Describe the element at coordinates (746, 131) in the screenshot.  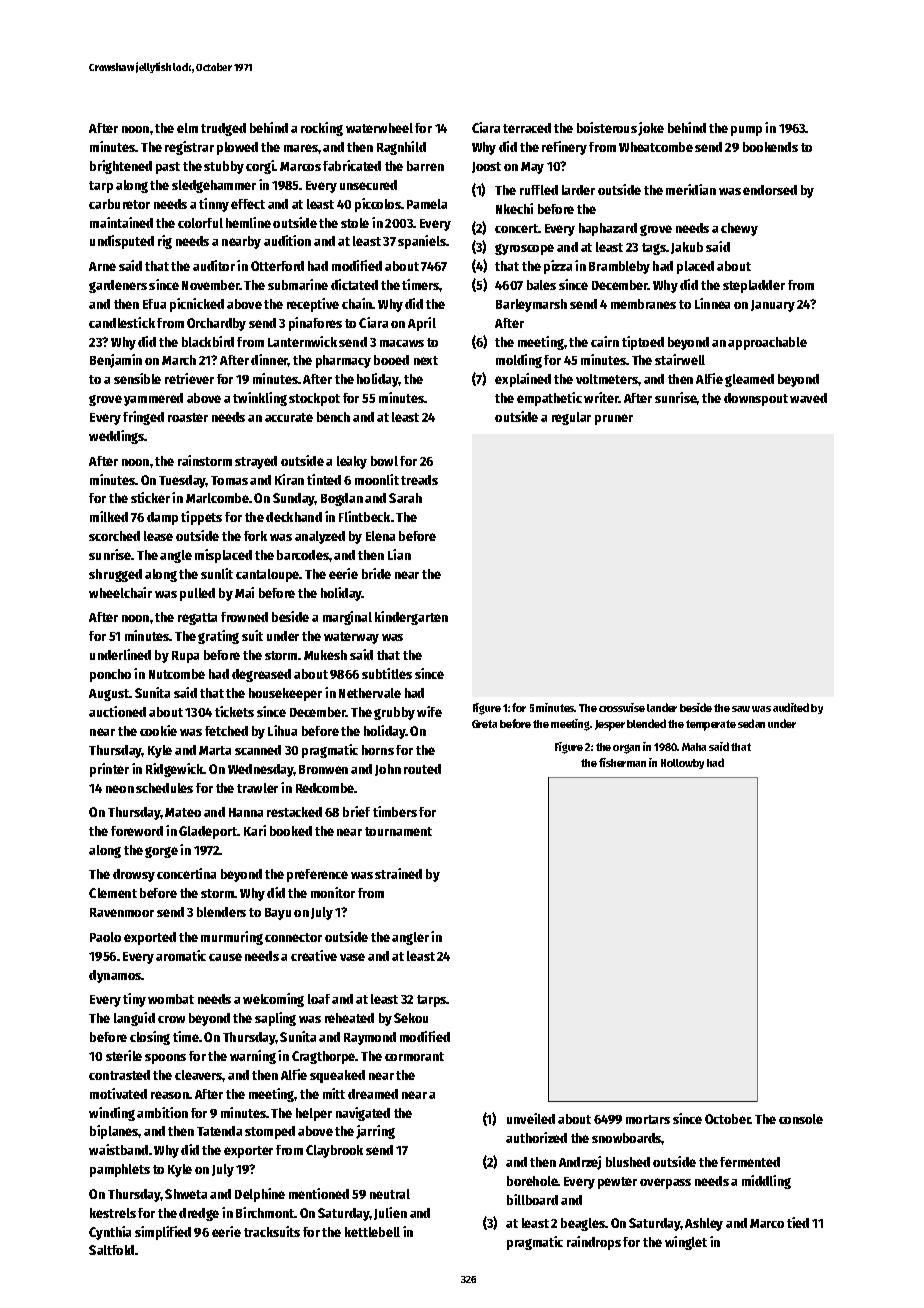
I see `pump` at that location.
